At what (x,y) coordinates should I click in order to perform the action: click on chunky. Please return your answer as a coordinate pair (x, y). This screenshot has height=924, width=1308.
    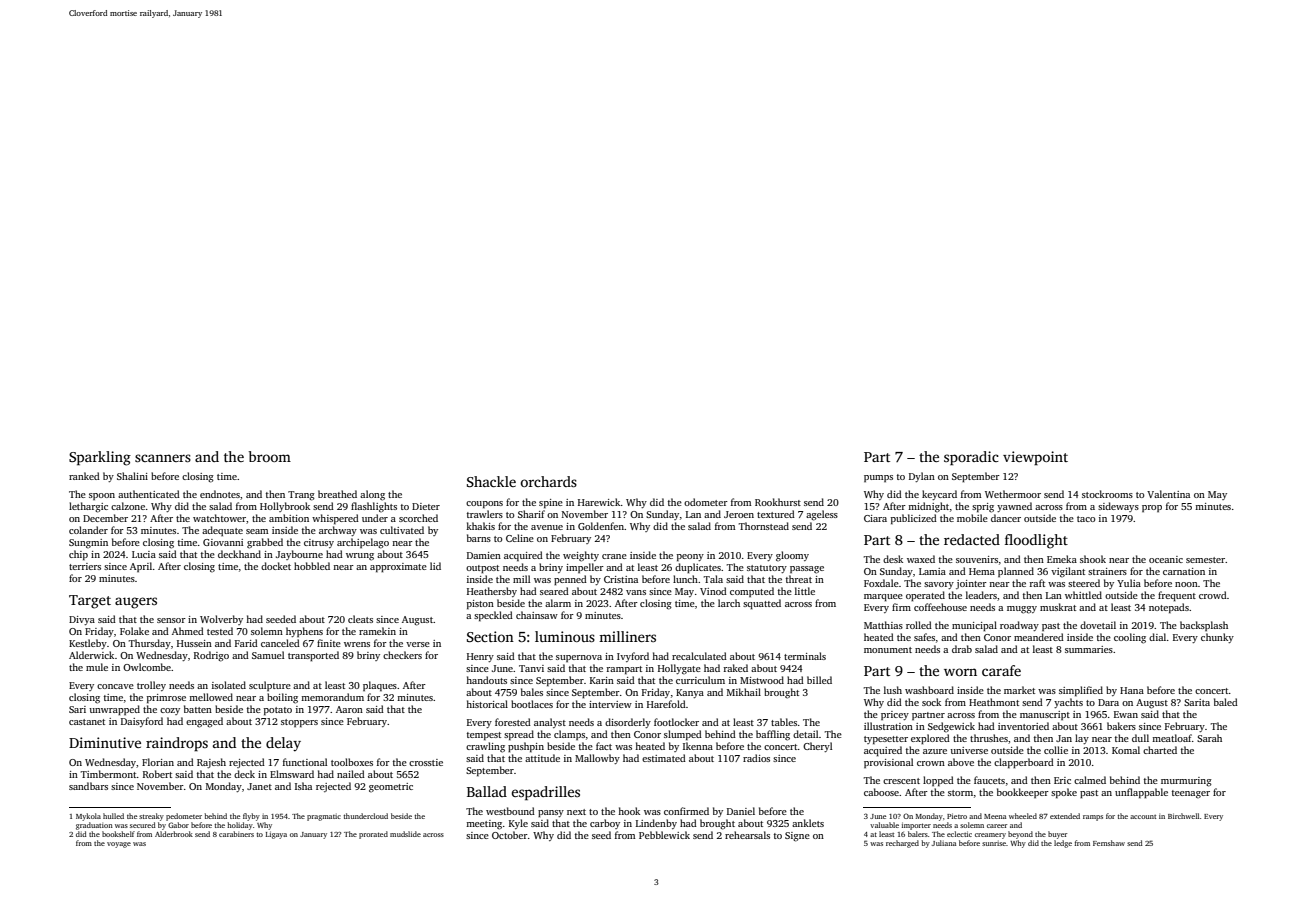
    Looking at the image, I should click on (1217, 638).
